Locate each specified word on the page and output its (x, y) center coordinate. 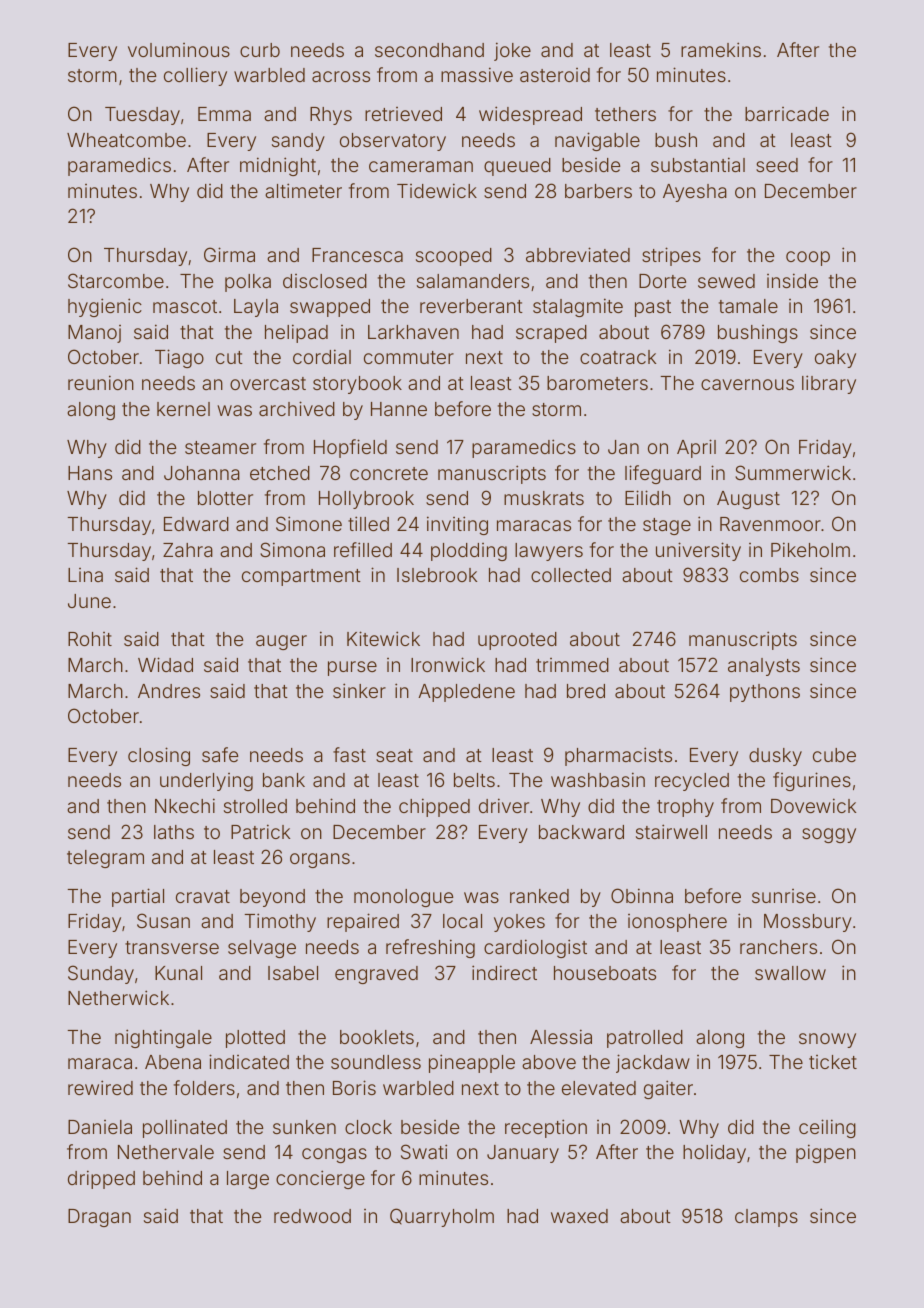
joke (512, 51)
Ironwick (448, 664)
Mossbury (808, 923)
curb (260, 50)
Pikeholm (810, 549)
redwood (312, 1216)
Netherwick (118, 997)
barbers (598, 191)
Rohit (90, 639)
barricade (787, 114)
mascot (185, 306)
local (462, 921)
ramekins (721, 49)
